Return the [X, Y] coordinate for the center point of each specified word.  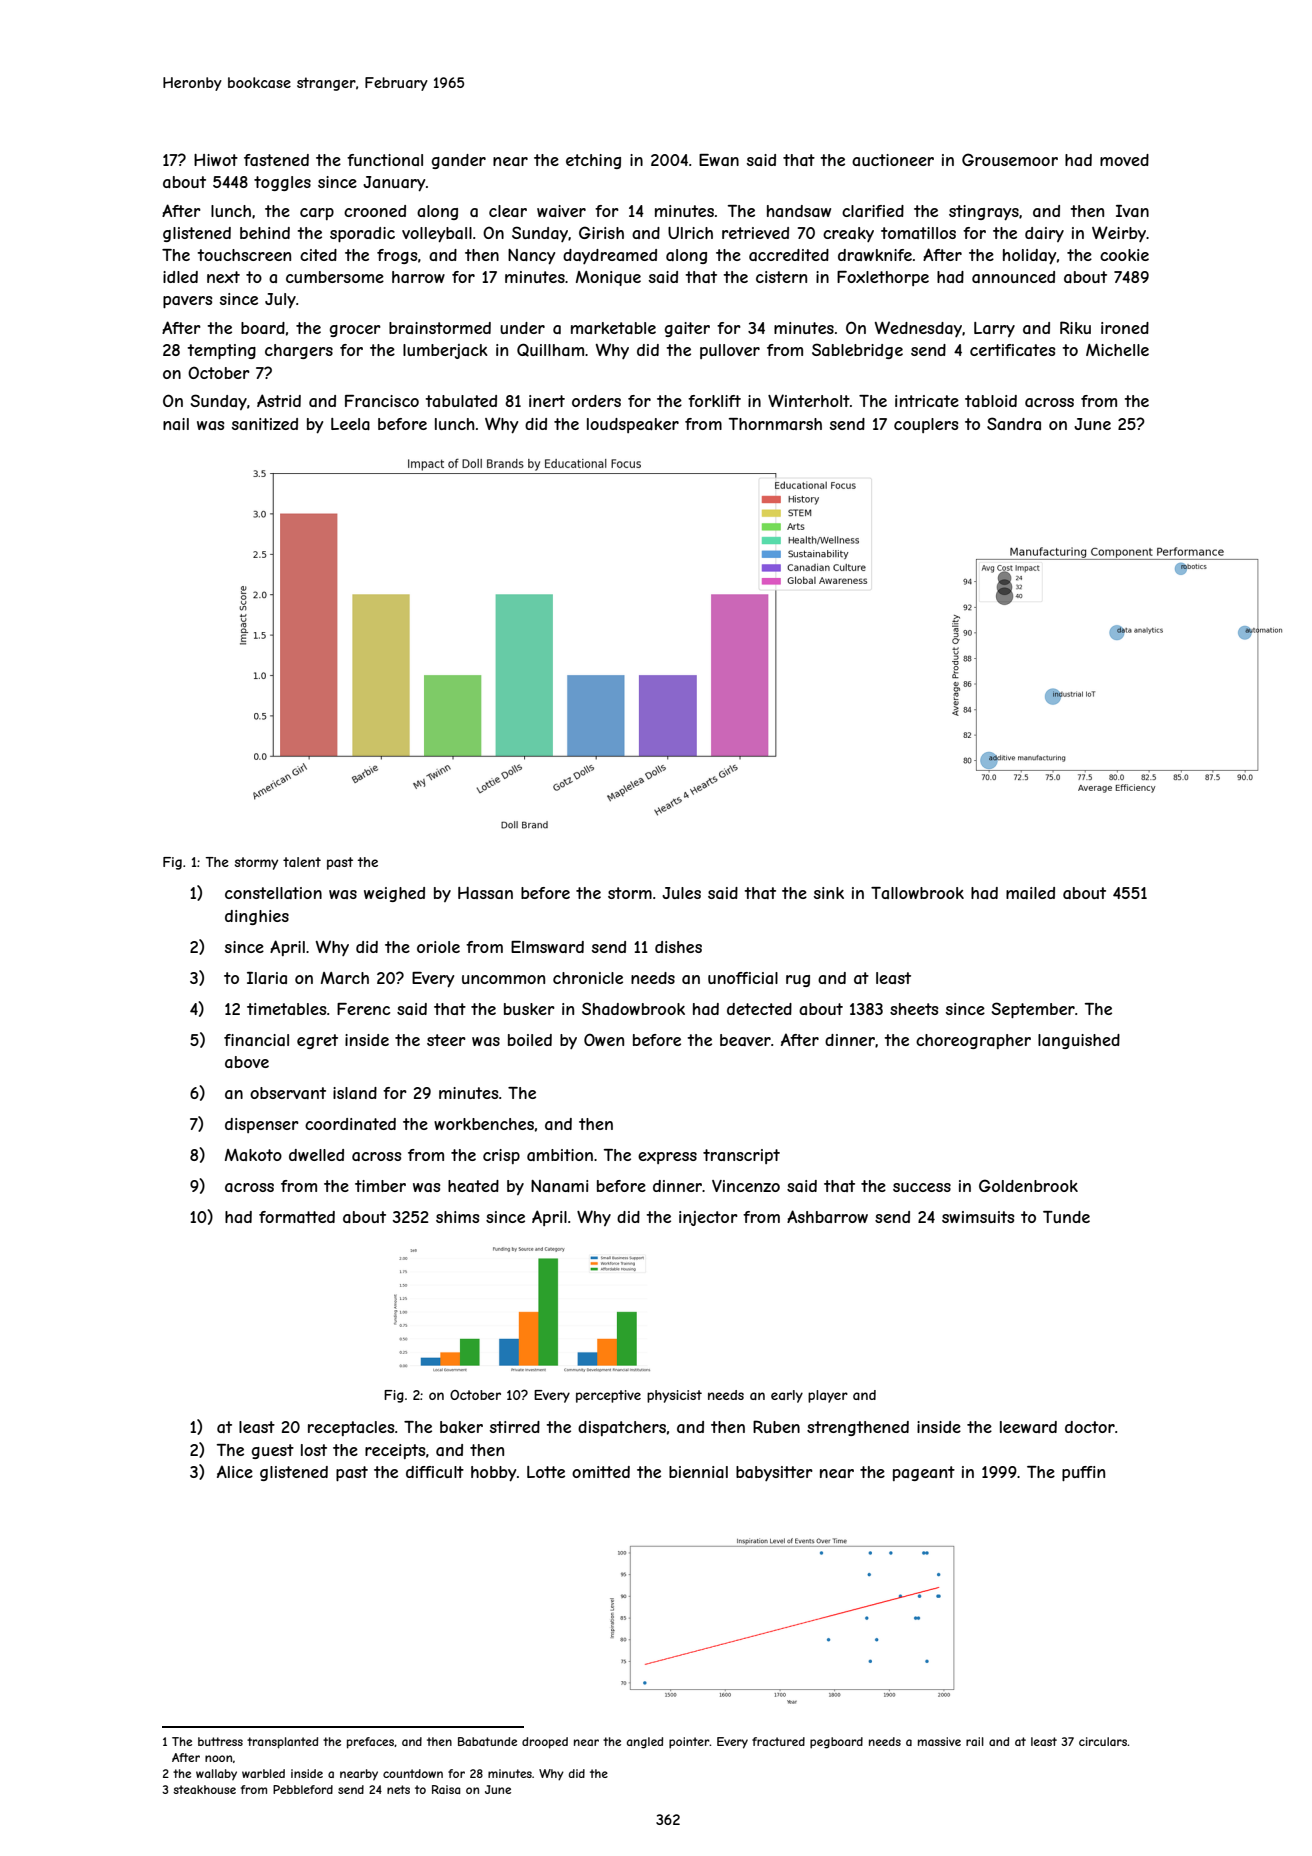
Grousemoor [1010, 159]
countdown [413, 1773]
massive [939, 1741]
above [247, 1062]
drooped [545, 1743]
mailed [1030, 893]
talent [302, 862]
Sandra [1014, 423]
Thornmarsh [775, 424]
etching [593, 161]
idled [180, 277]
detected [759, 1009]
